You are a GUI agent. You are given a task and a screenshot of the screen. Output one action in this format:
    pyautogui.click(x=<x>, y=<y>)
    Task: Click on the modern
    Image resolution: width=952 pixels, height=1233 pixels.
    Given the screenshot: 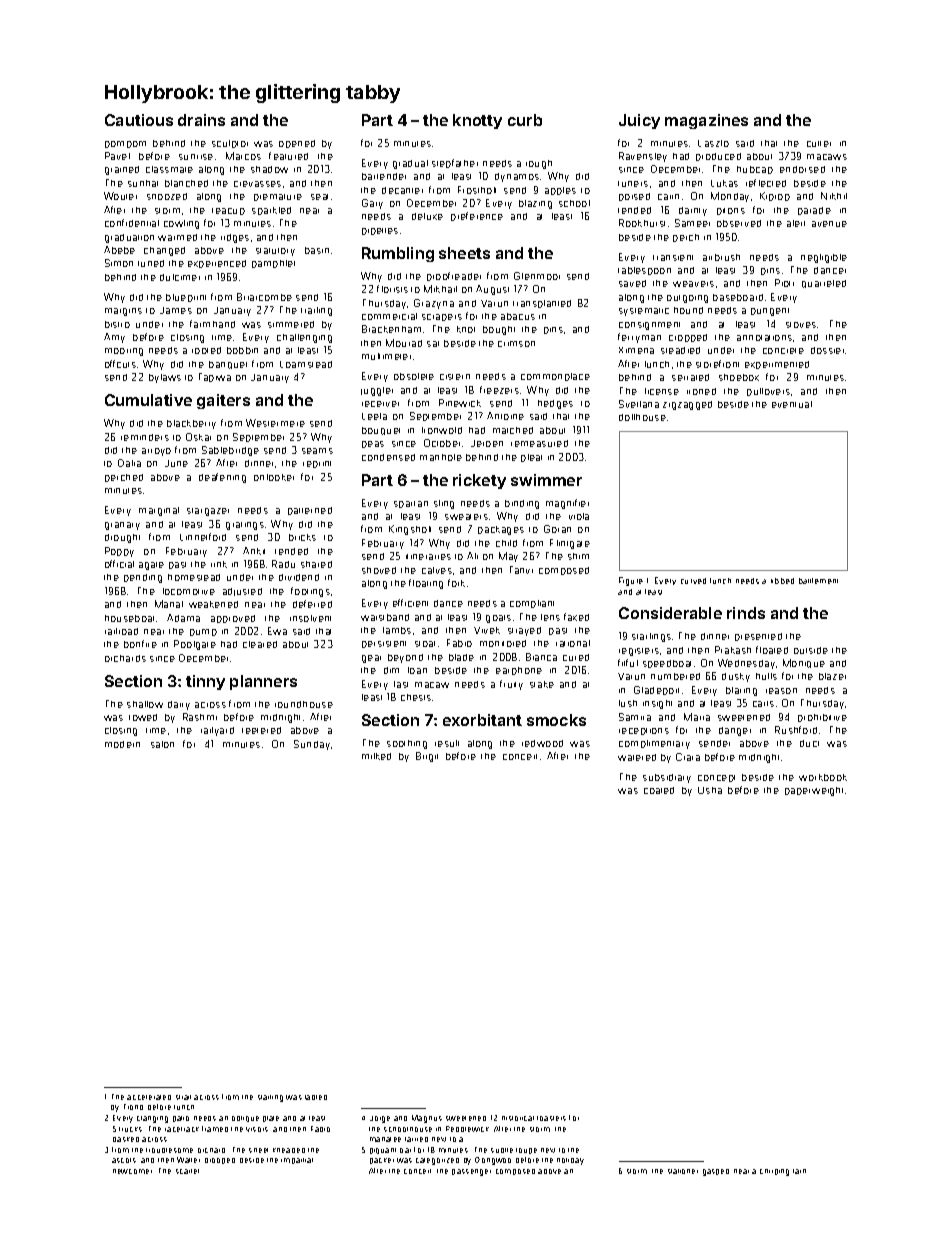 What is the action you would take?
    pyautogui.click(x=122, y=744)
